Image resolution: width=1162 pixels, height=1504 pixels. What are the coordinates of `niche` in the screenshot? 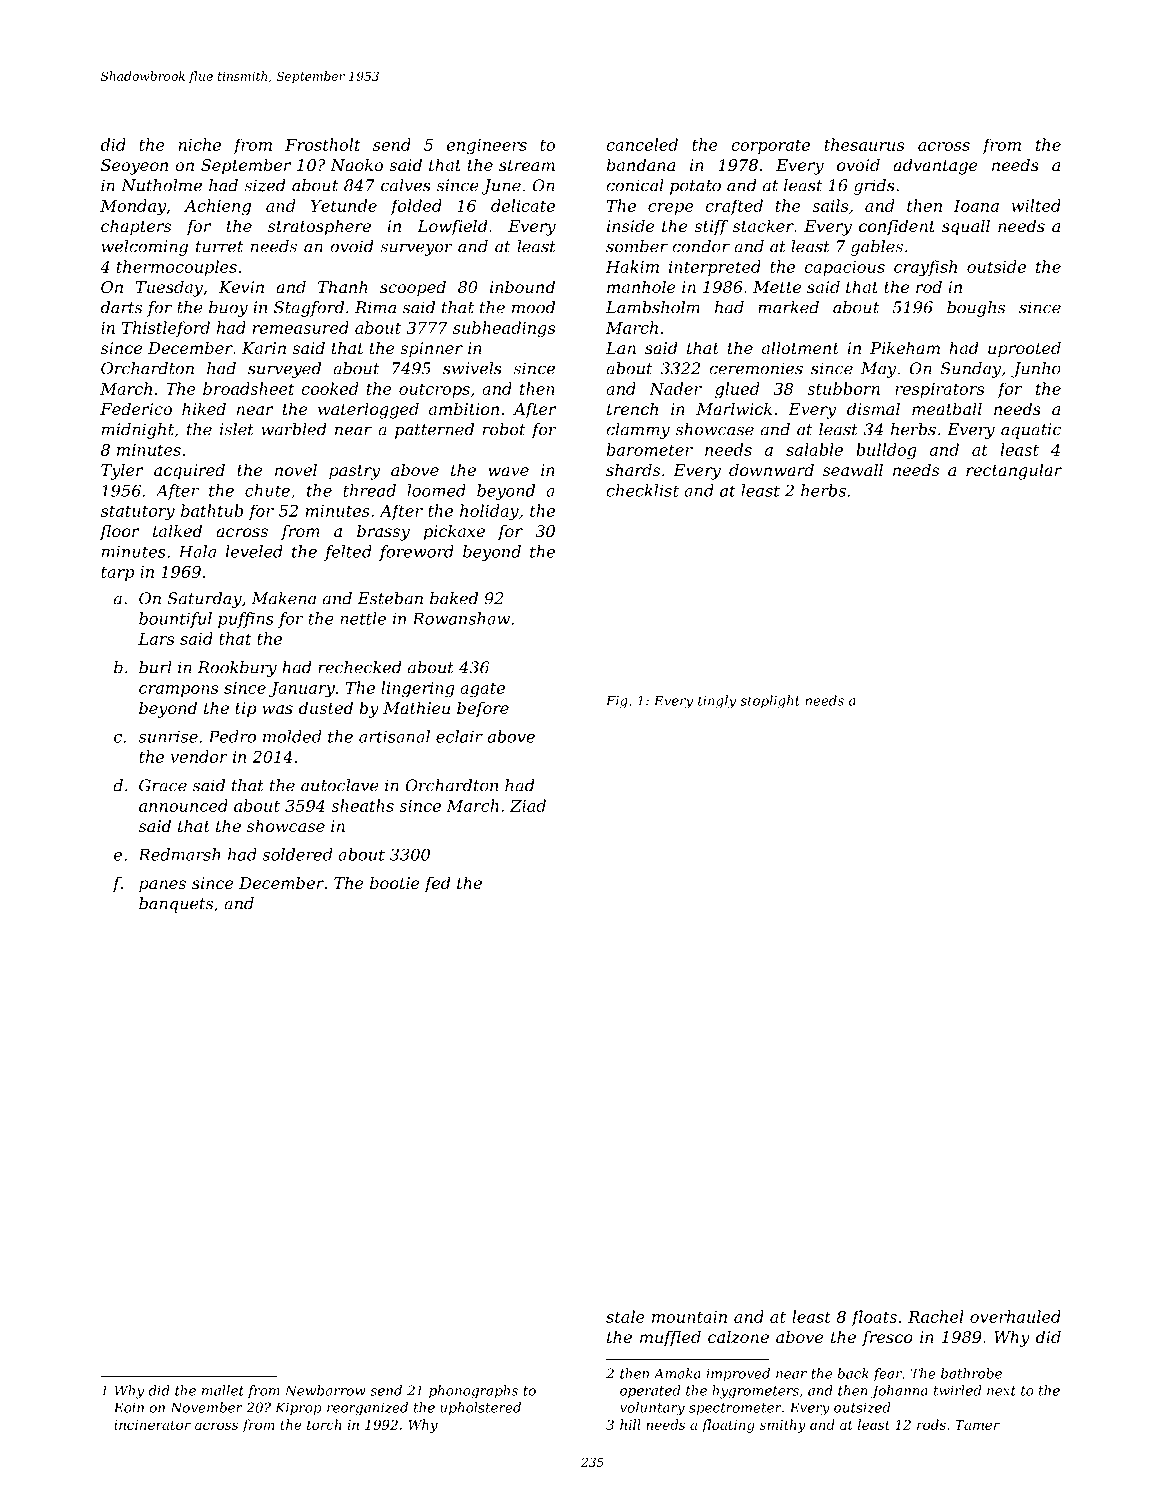 It's located at (200, 144).
